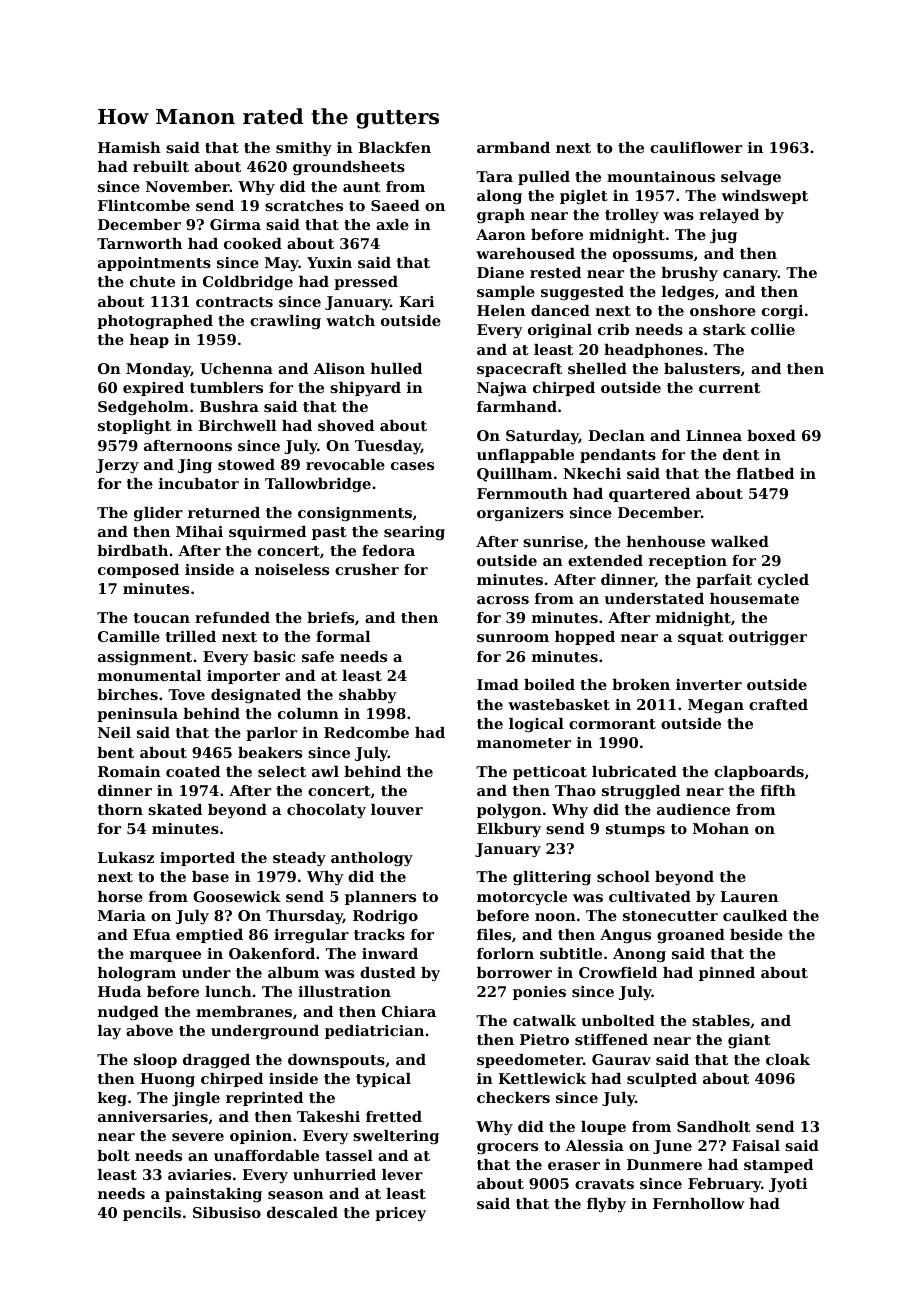 The width and height of the screenshot is (924, 1308). What do you see at coordinates (650, 896) in the screenshot?
I see `cultivated` at bounding box center [650, 896].
